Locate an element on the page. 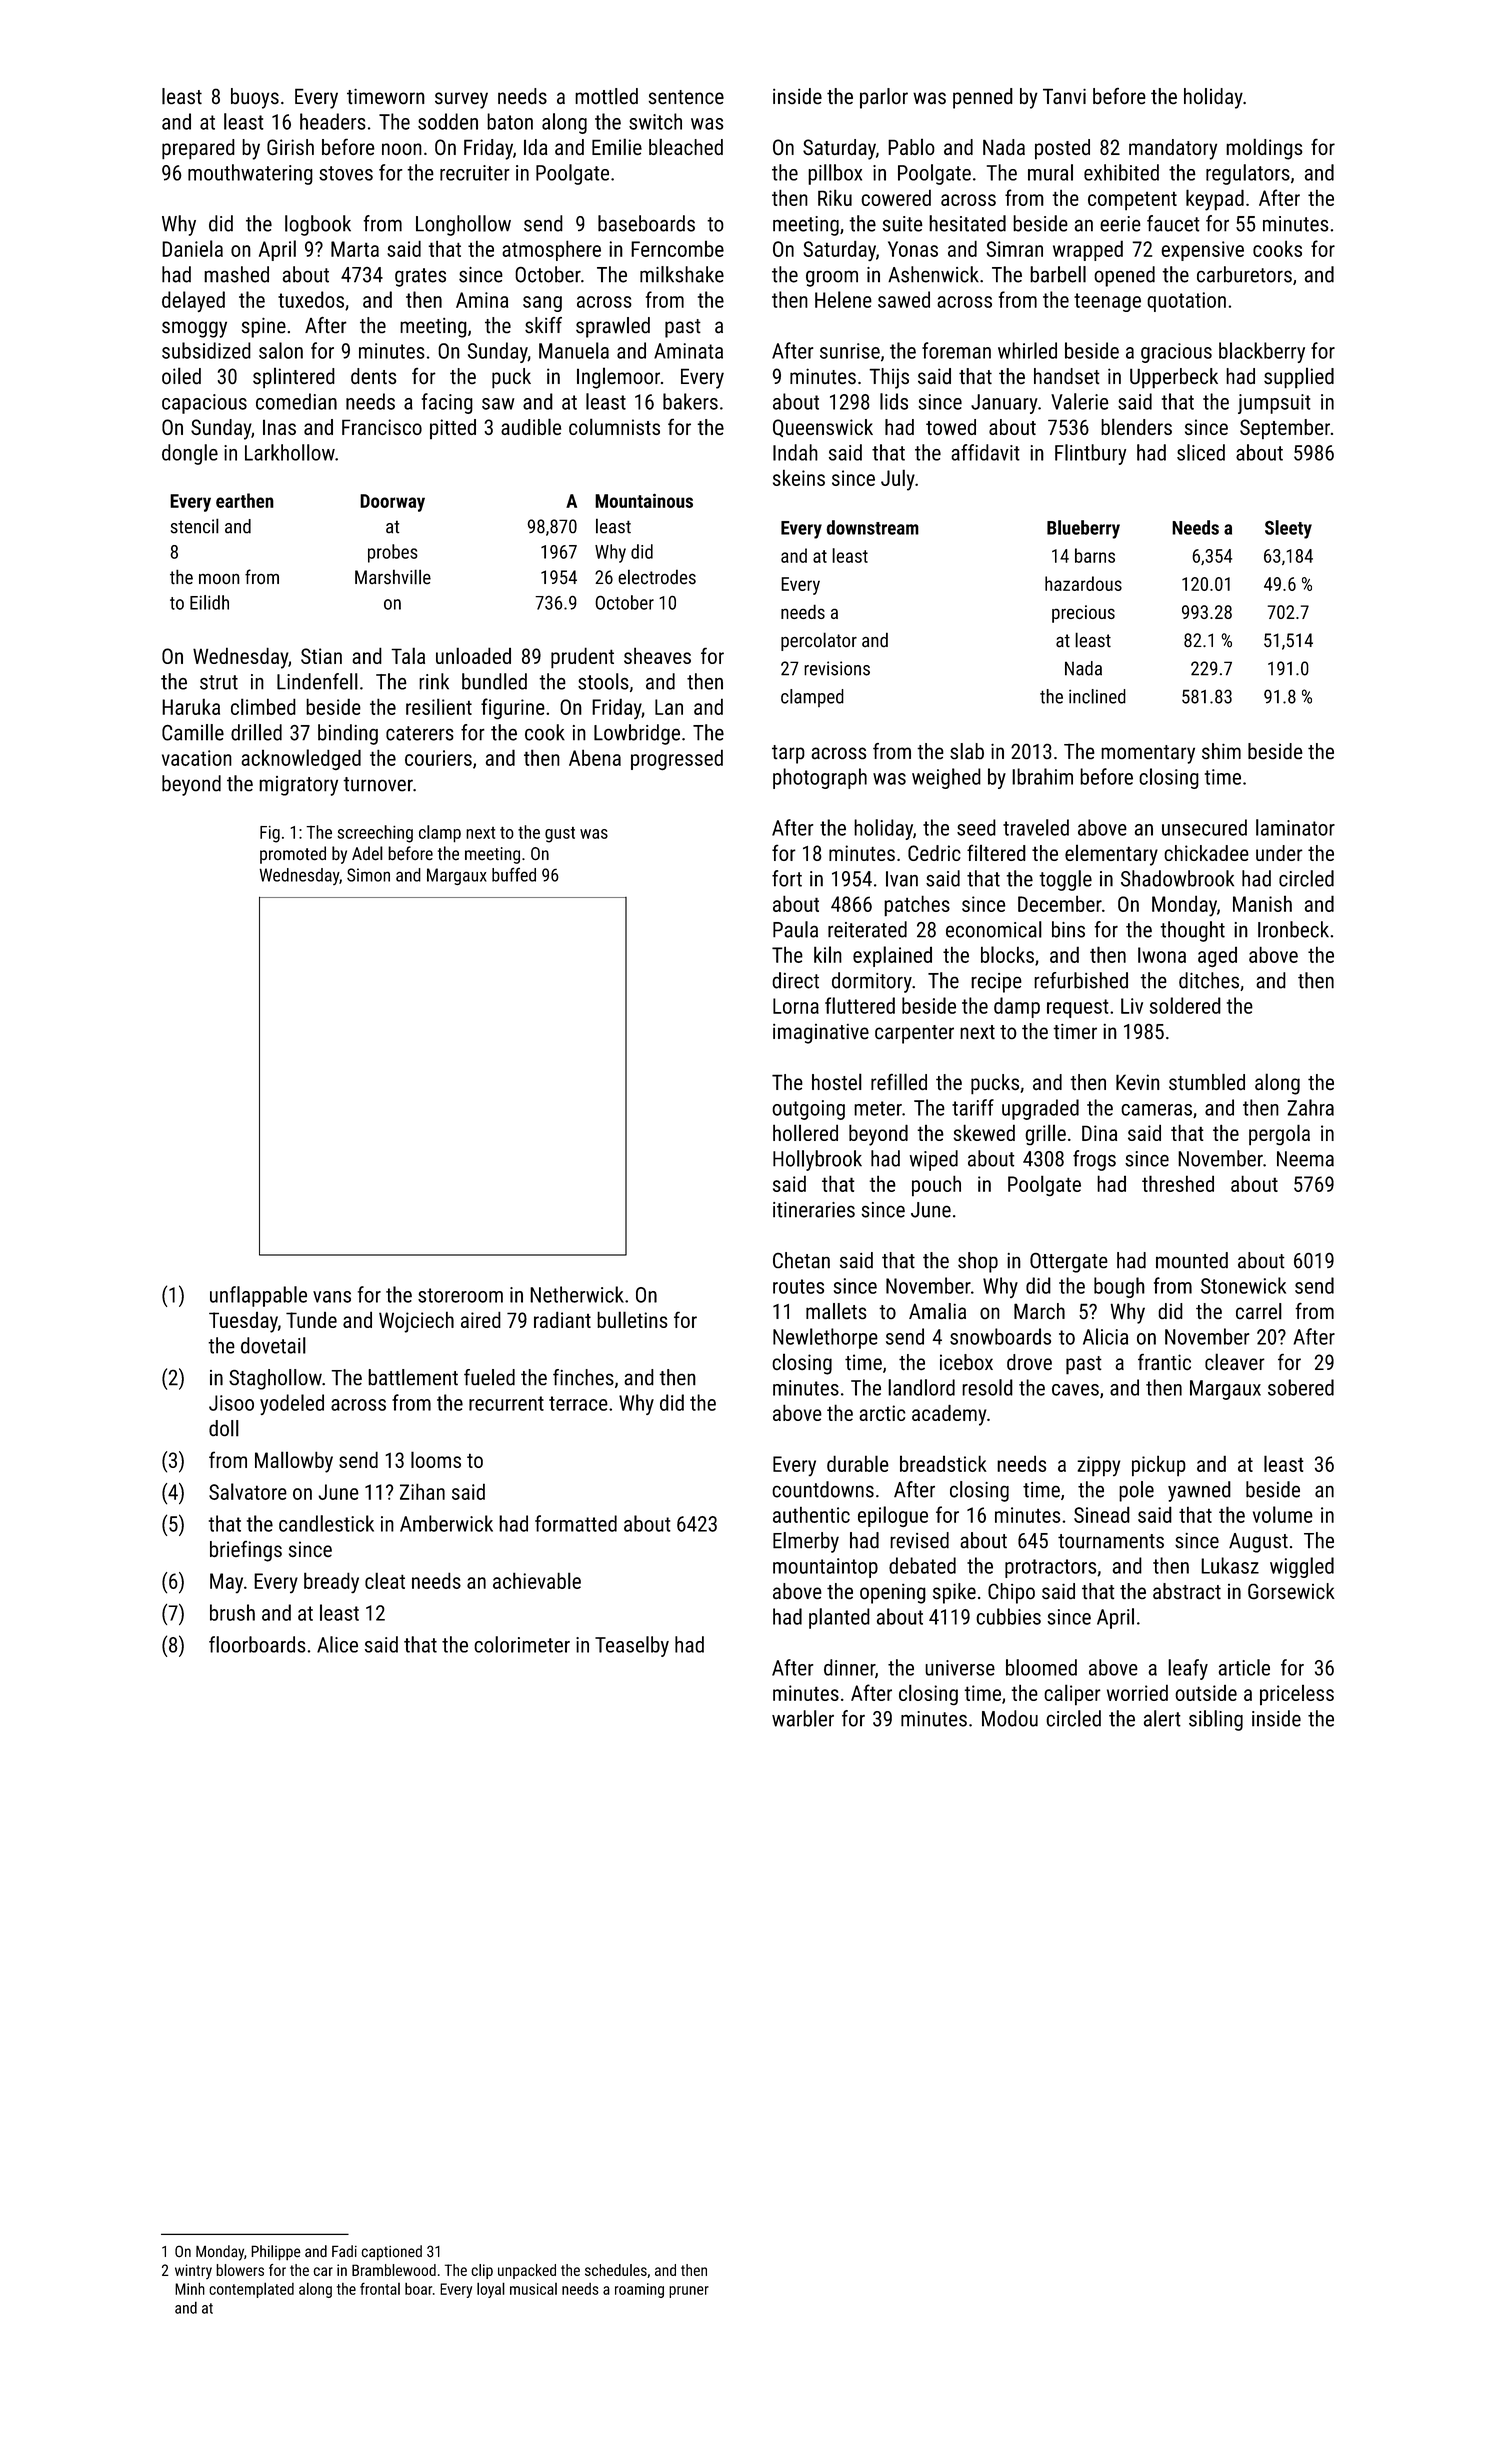 The width and height of the image is (1496, 2464). milkshake is located at coordinates (682, 274).
